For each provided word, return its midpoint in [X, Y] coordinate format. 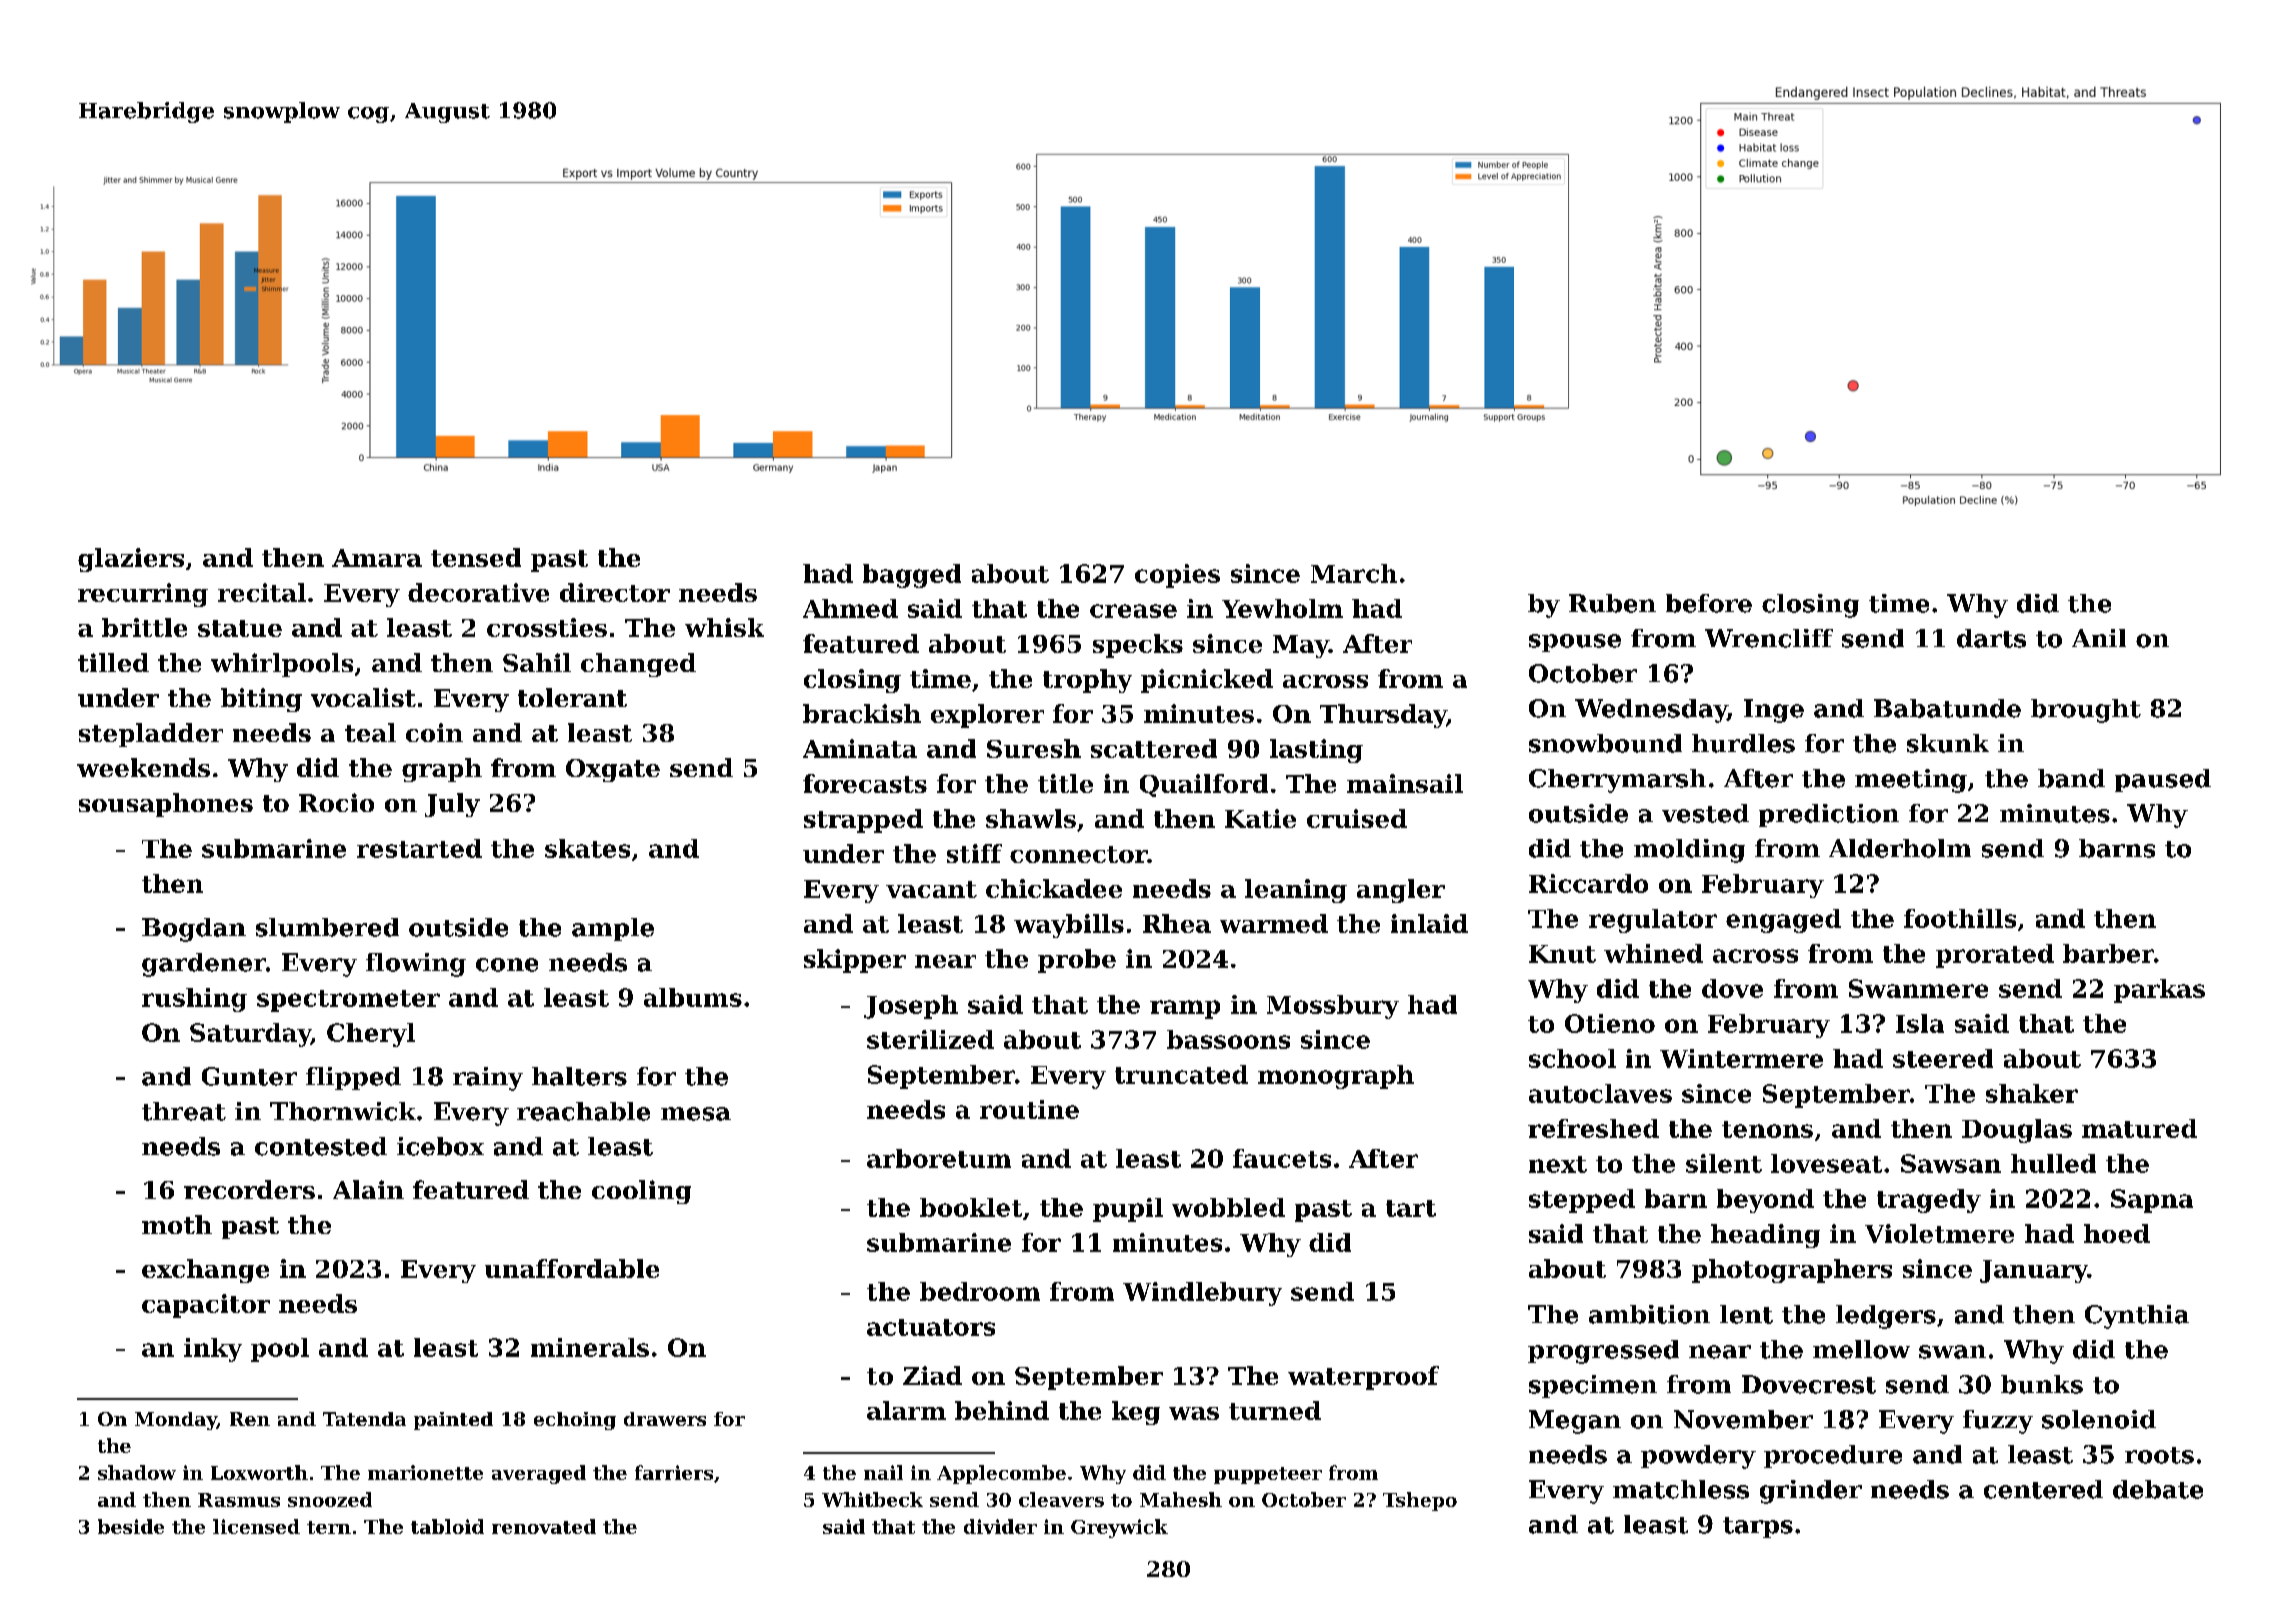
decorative [478, 592]
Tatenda [364, 1419]
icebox [440, 1146]
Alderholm [1900, 848]
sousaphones [166, 805]
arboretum [939, 1158]
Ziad [932, 1375]
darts [1991, 638]
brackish [862, 713]
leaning [1296, 891]
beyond [1765, 1201]
